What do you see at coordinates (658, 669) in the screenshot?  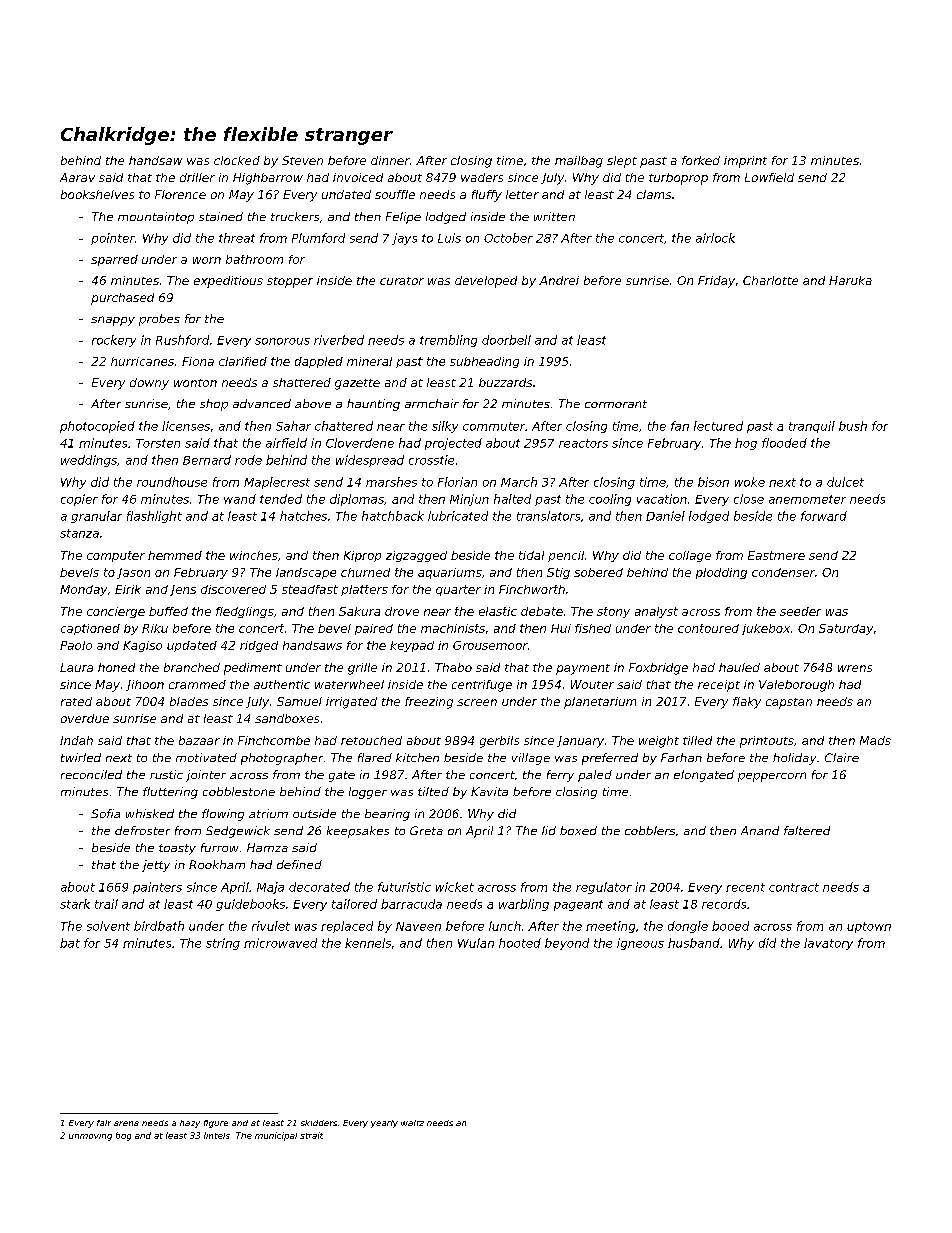 I see `Foxbridge` at bounding box center [658, 669].
